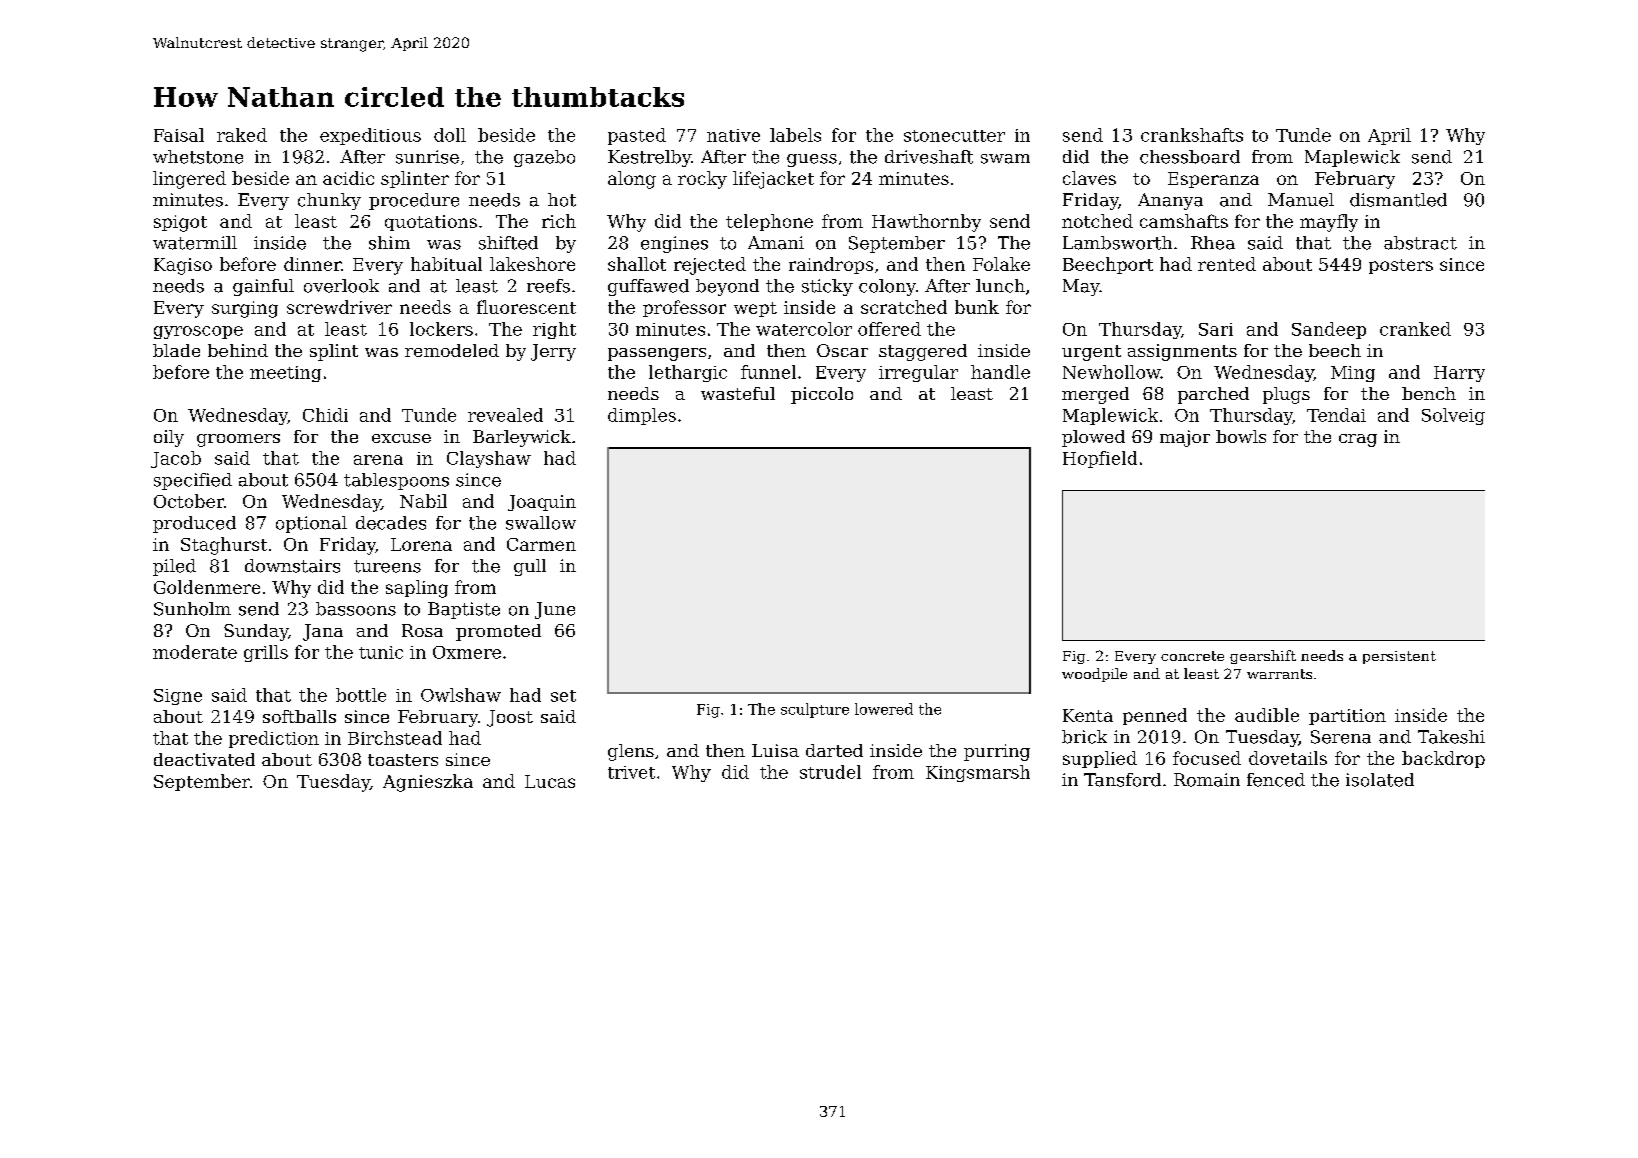 The image size is (1638, 1158). What do you see at coordinates (417, 589) in the image?
I see `sapling` at bounding box center [417, 589].
